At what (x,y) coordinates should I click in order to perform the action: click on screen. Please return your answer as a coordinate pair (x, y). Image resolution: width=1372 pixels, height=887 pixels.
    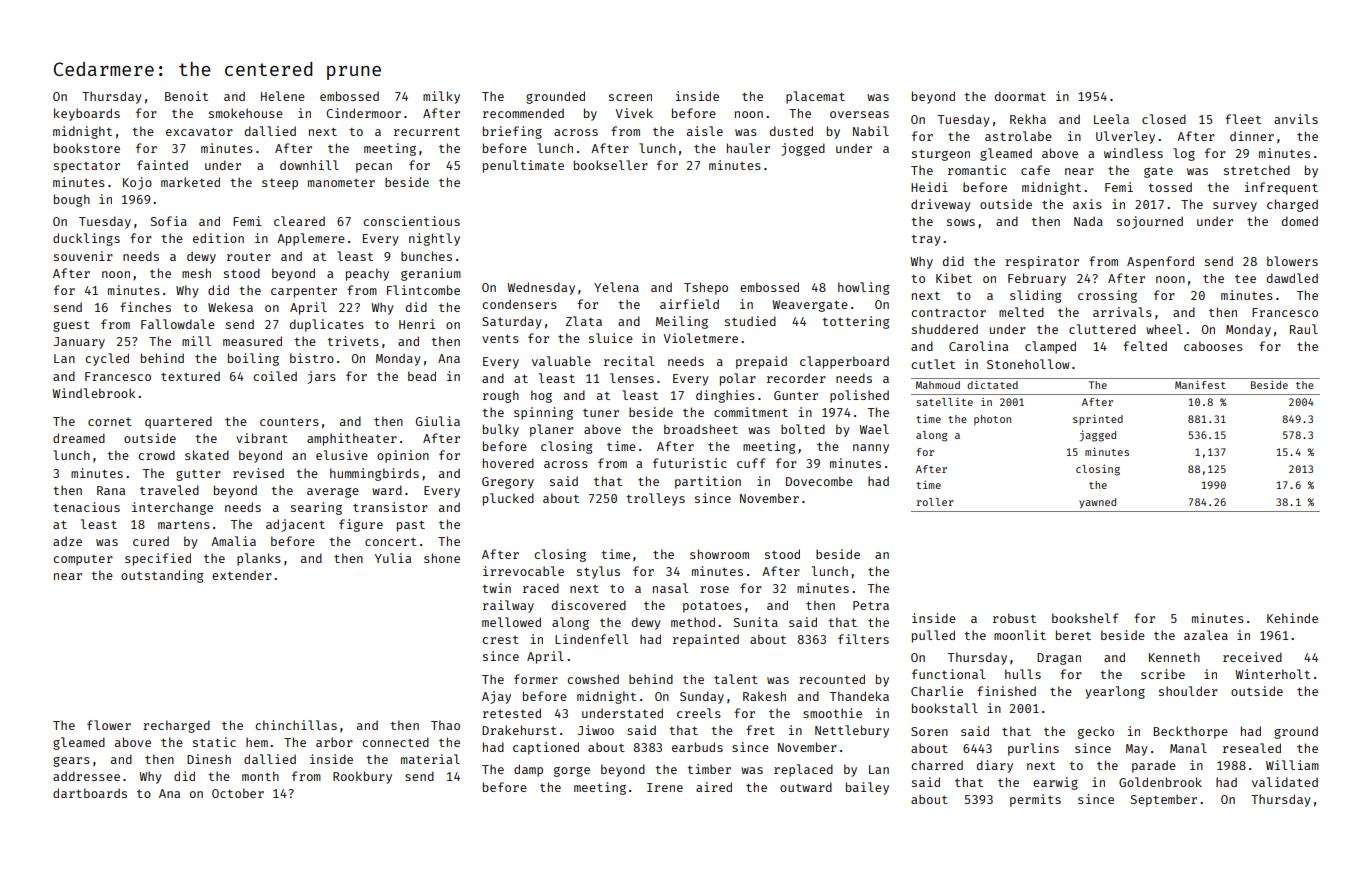
    Looking at the image, I should click on (630, 97).
